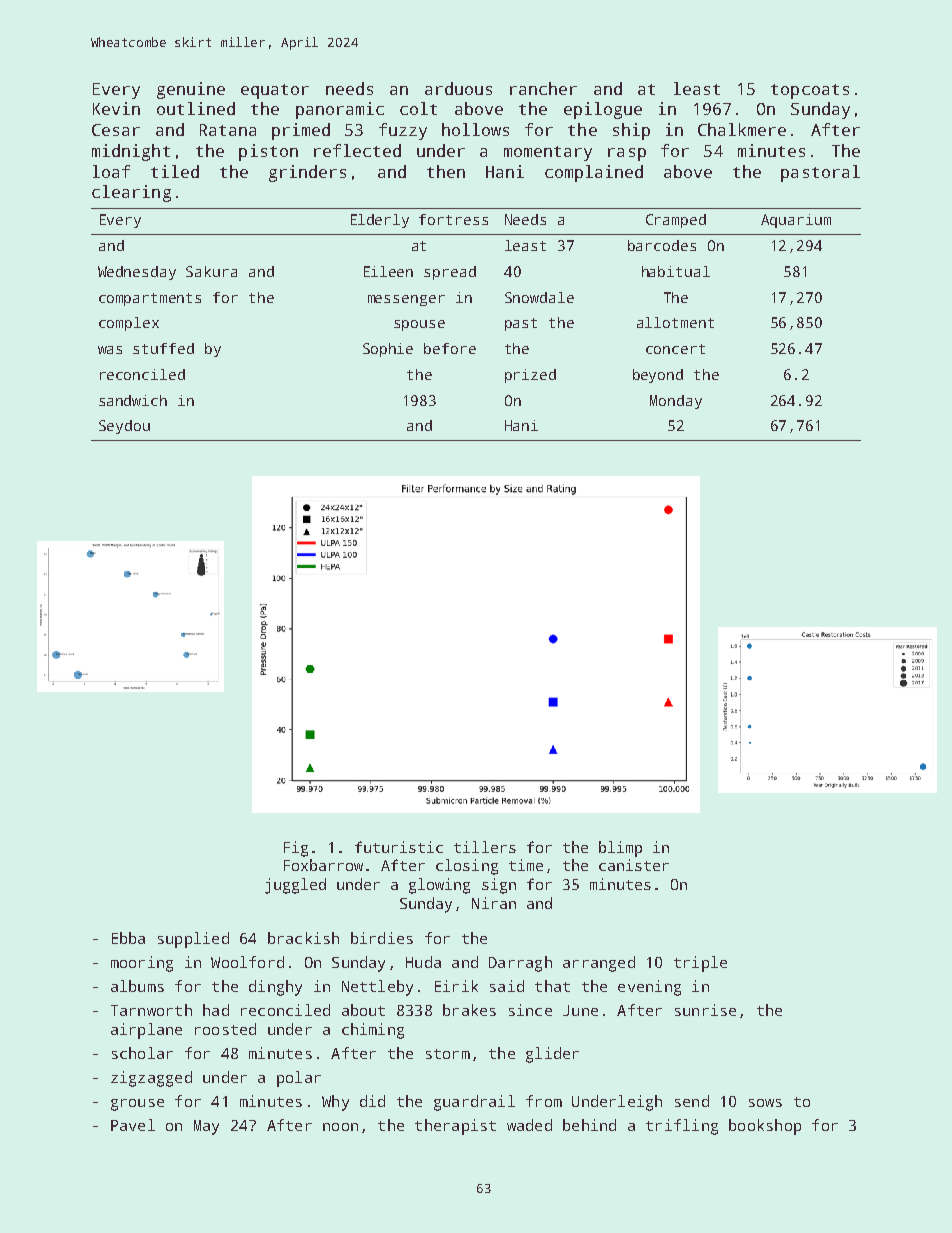 The width and height of the screenshot is (952, 1233). What do you see at coordinates (191, 90) in the screenshot?
I see `genuine` at bounding box center [191, 90].
